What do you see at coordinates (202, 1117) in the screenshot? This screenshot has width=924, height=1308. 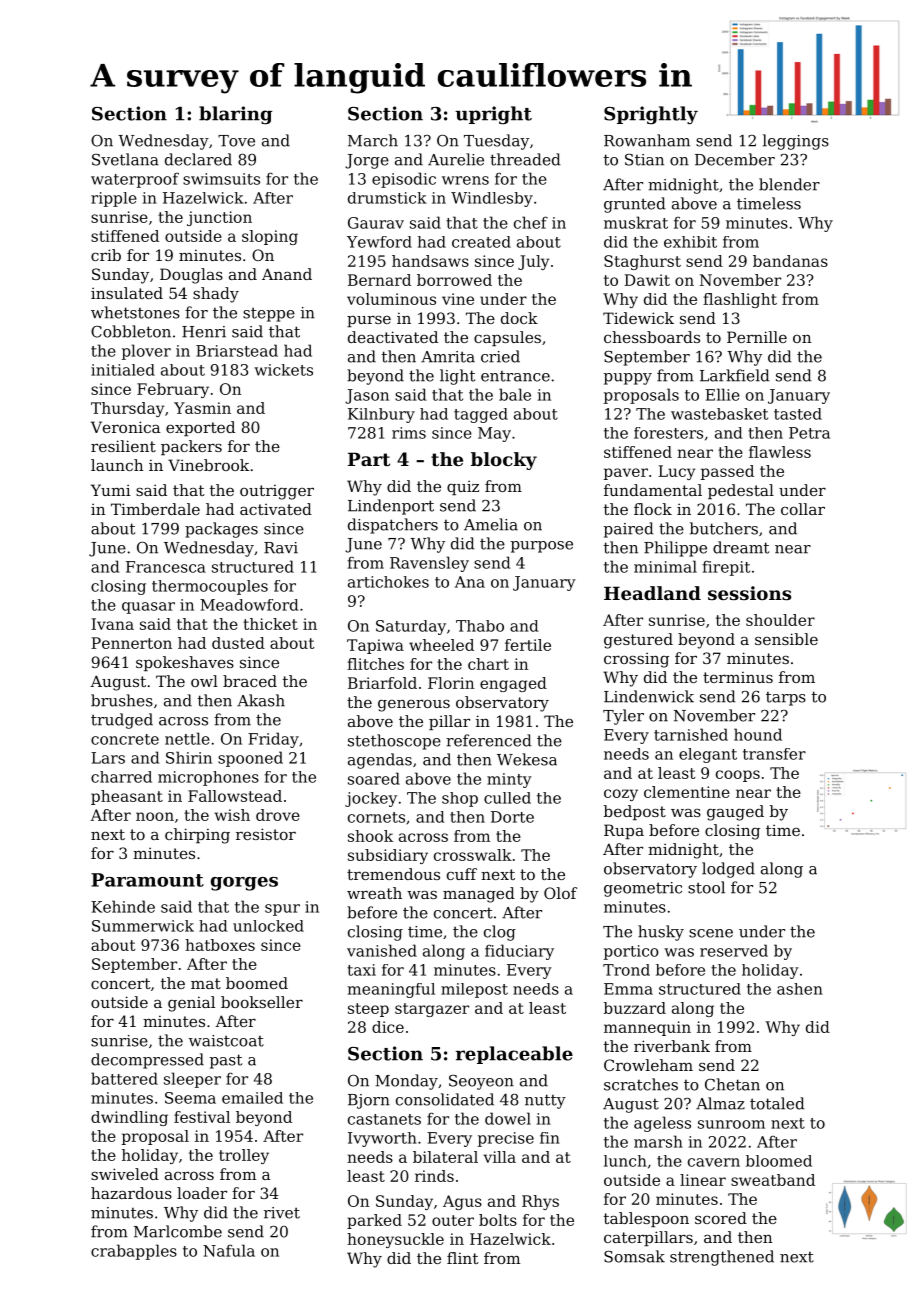 I see `festival` at bounding box center [202, 1117].
